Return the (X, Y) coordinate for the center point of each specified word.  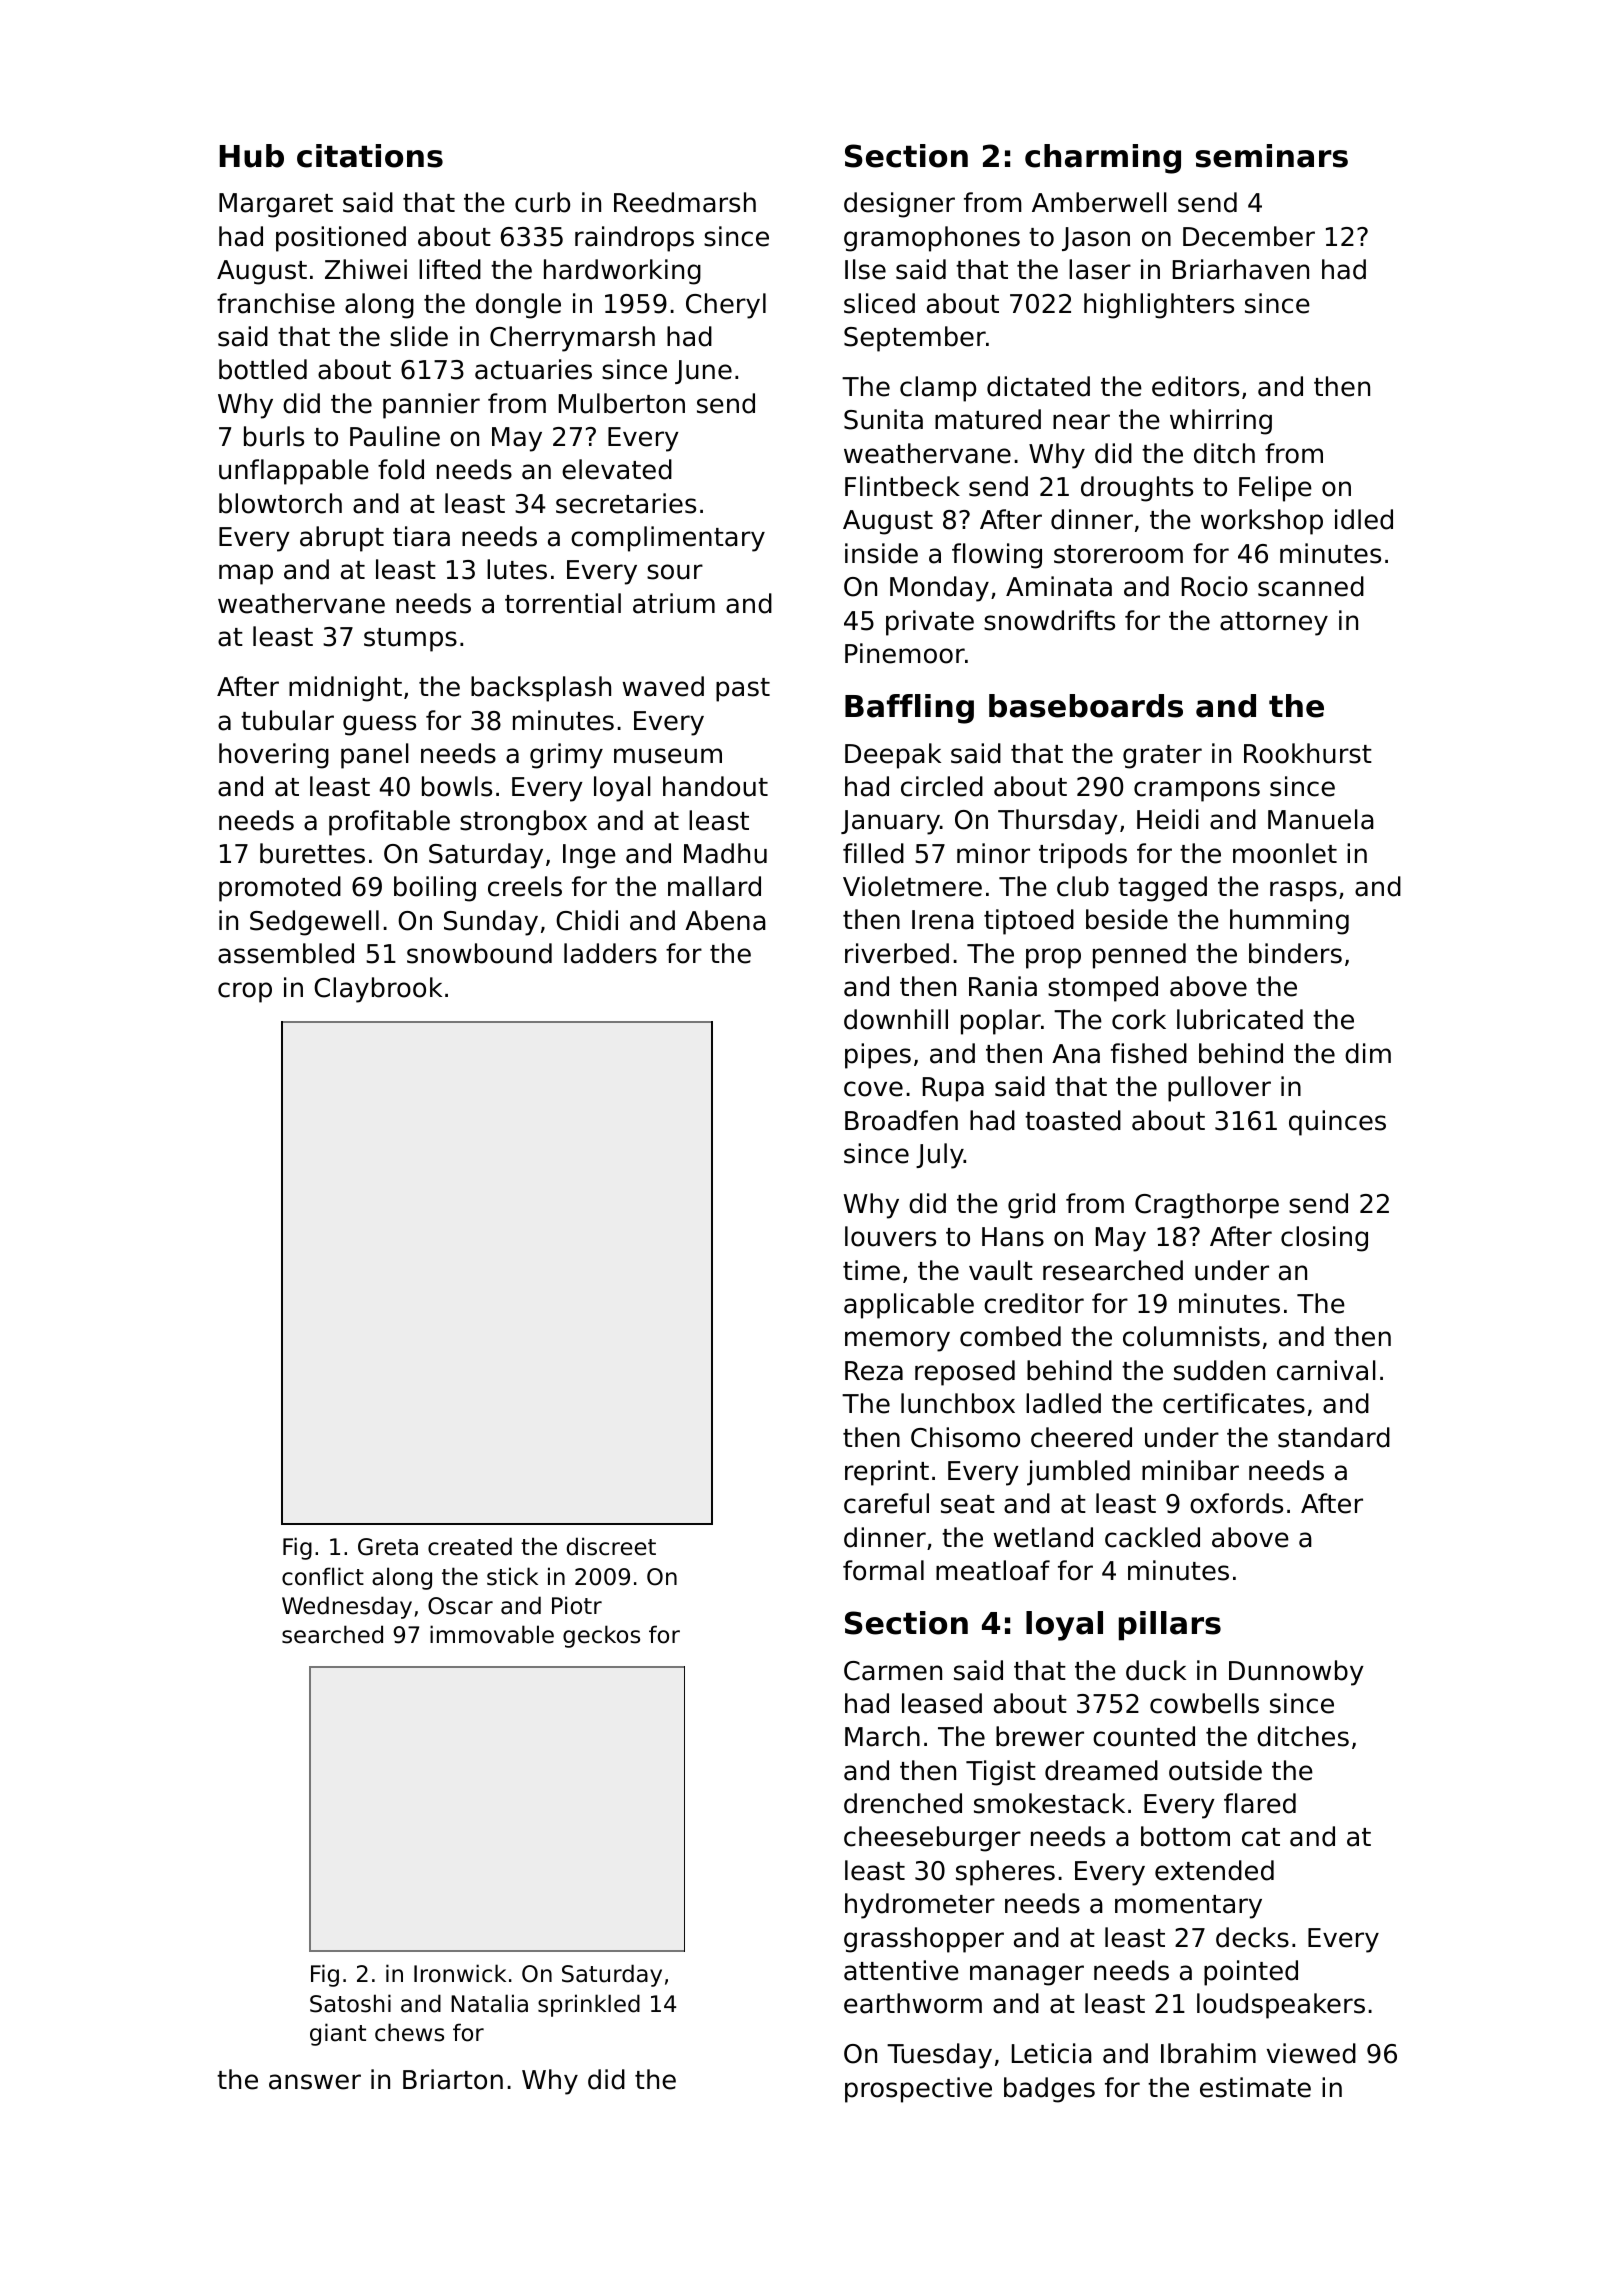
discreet (611, 1546)
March (882, 1736)
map (246, 574)
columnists (1191, 1336)
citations (370, 156)
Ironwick (460, 1973)
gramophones (932, 239)
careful (886, 1503)
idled (1364, 519)
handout (715, 786)
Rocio (1215, 586)
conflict (323, 1576)
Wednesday (347, 1607)
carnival (1326, 1370)
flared (1260, 1803)
